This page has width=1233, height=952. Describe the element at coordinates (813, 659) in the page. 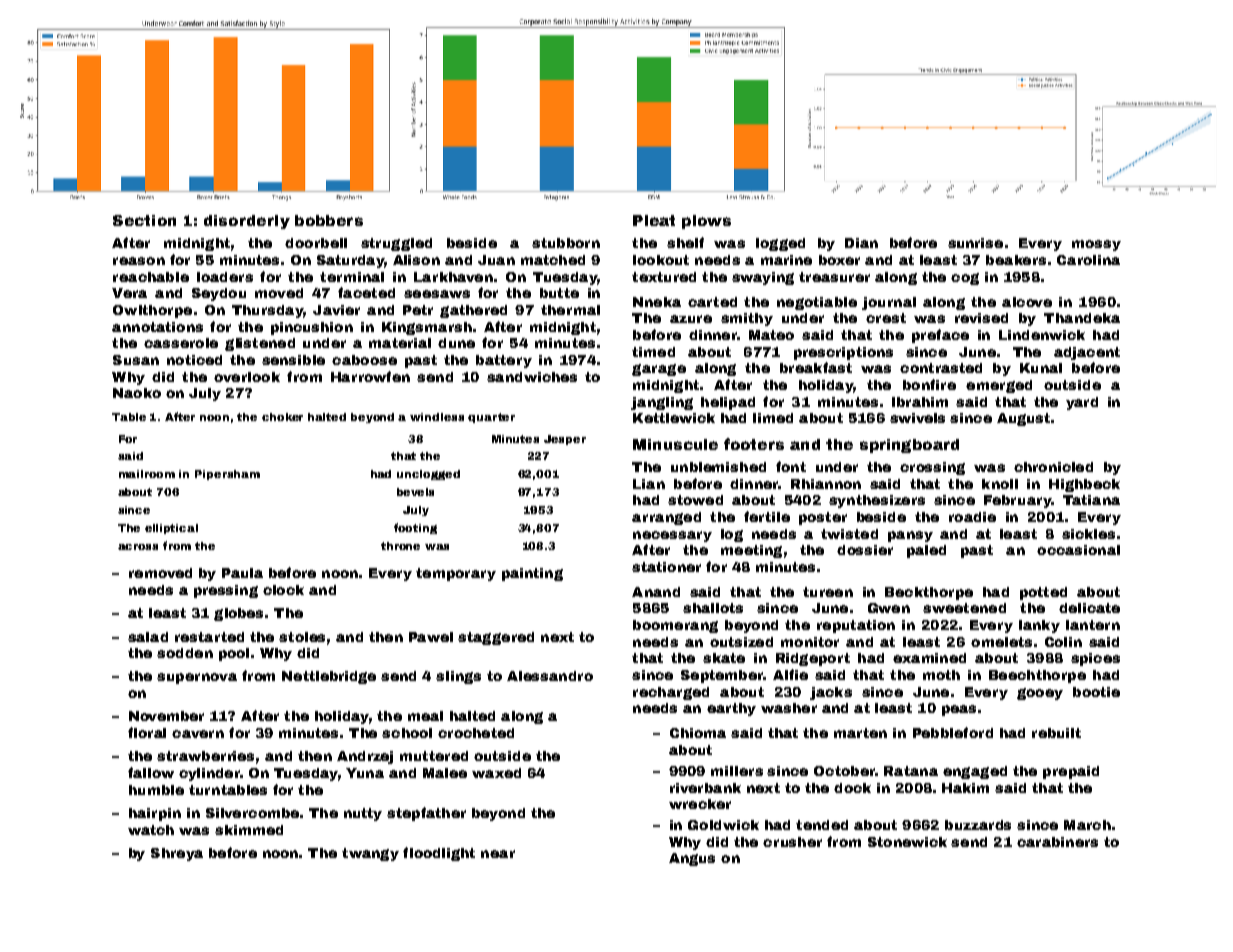

I see `Ridgeport` at that location.
